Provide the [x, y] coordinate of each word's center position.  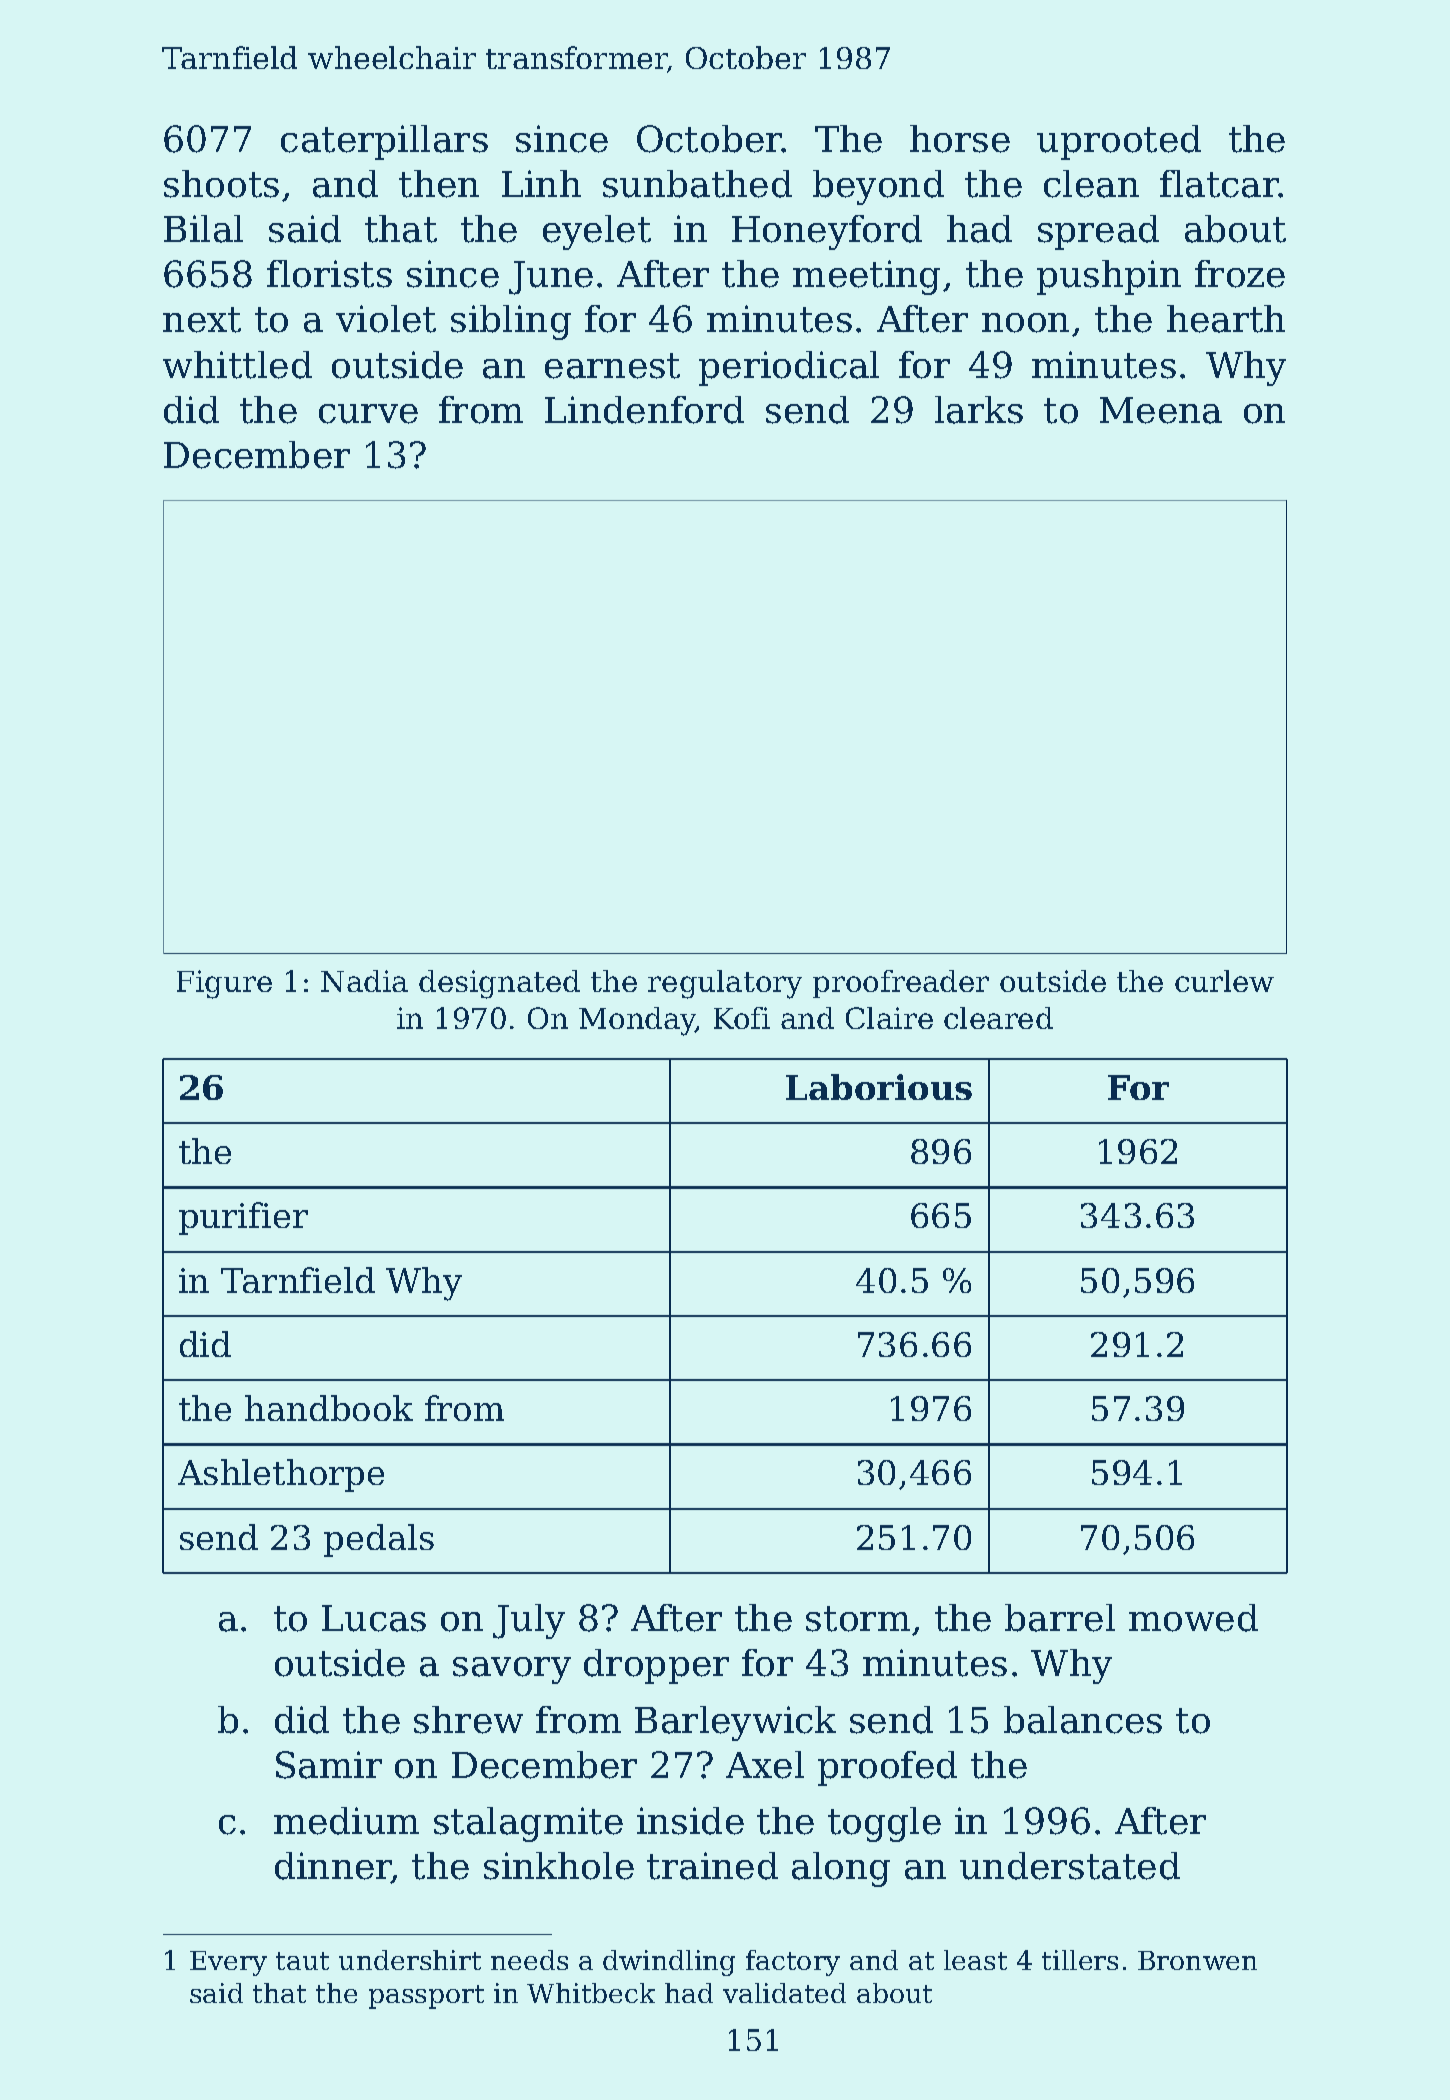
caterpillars [384, 142]
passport [426, 1997]
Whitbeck [591, 1993]
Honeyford [827, 232]
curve [368, 414]
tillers [1080, 1960]
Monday [637, 1021]
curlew [1224, 981]
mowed [1193, 1618]
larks [979, 410]
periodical [789, 368]
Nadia [364, 981]
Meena [1161, 410]
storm [858, 1619]
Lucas [374, 1618]
